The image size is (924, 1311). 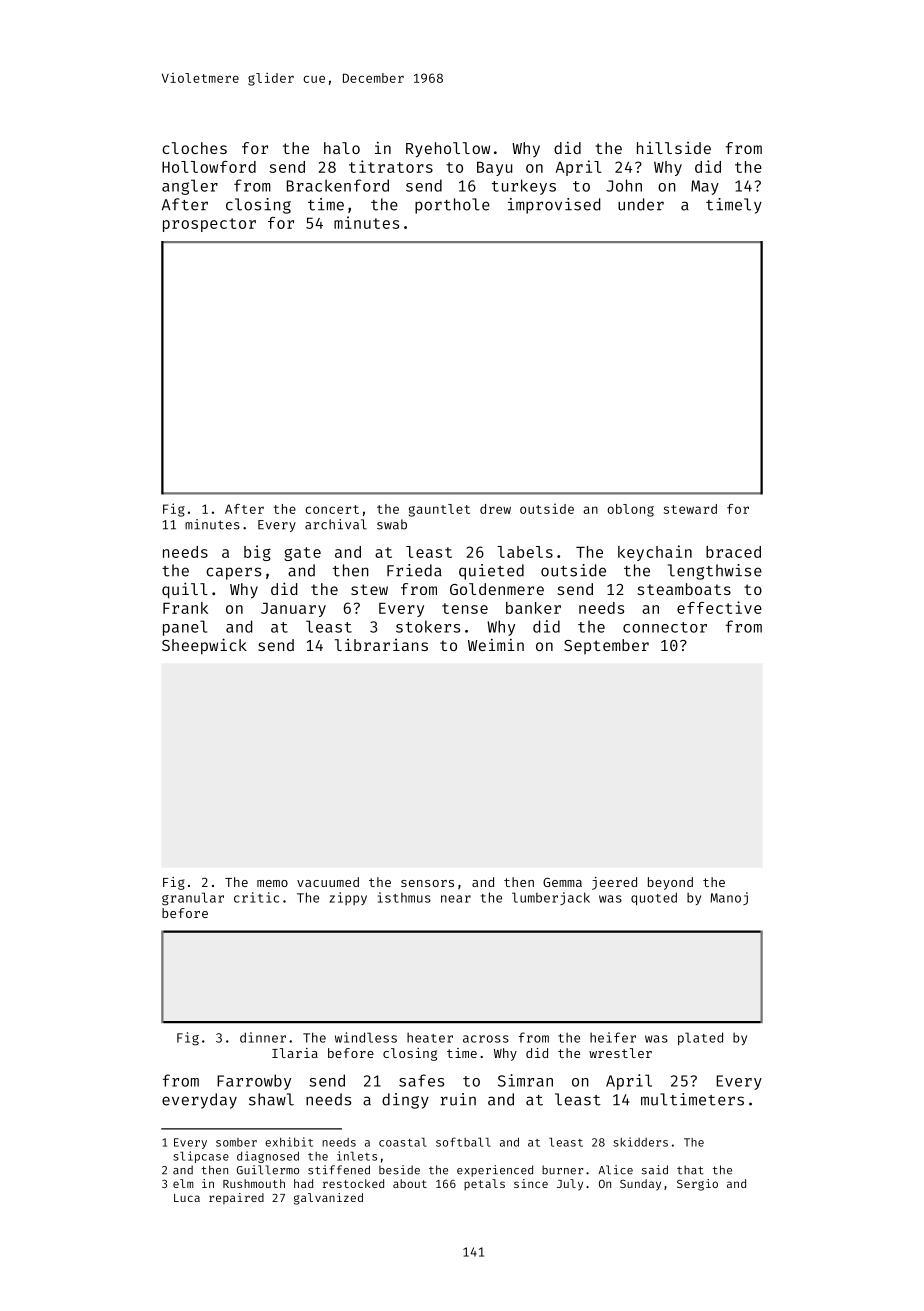 I want to click on vacuumed, so click(x=328, y=882).
